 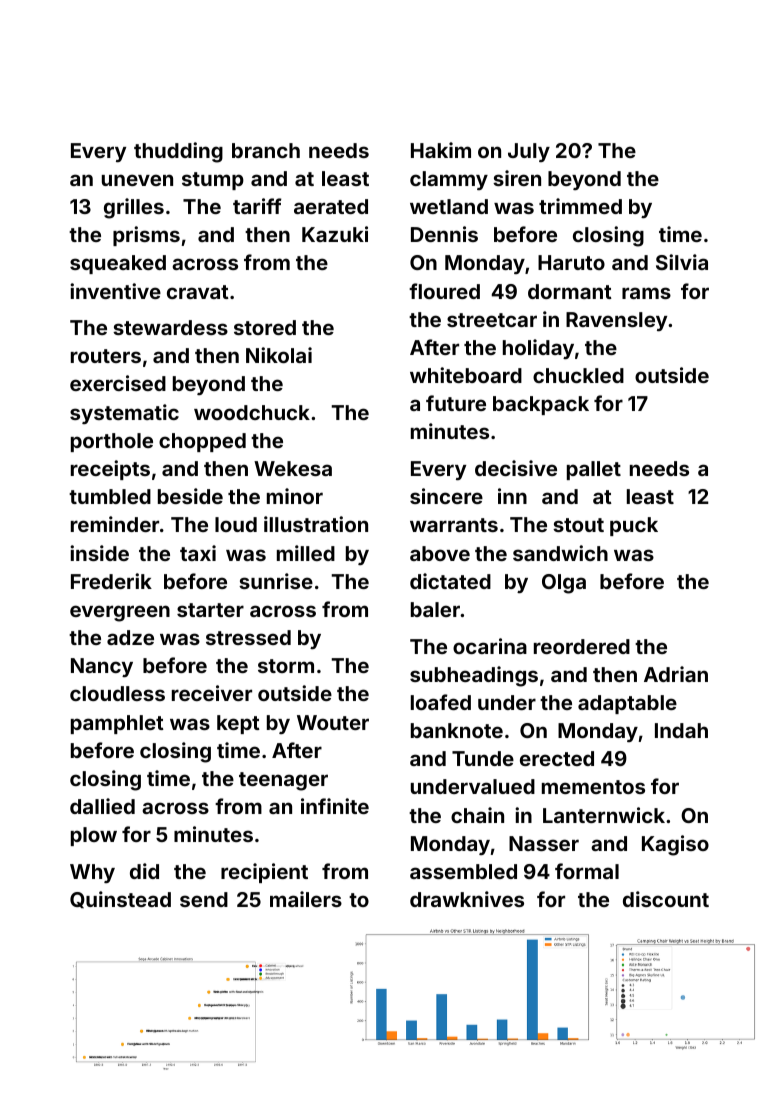 What do you see at coordinates (446, 496) in the image?
I see `sincere` at bounding box center [446, 496].
